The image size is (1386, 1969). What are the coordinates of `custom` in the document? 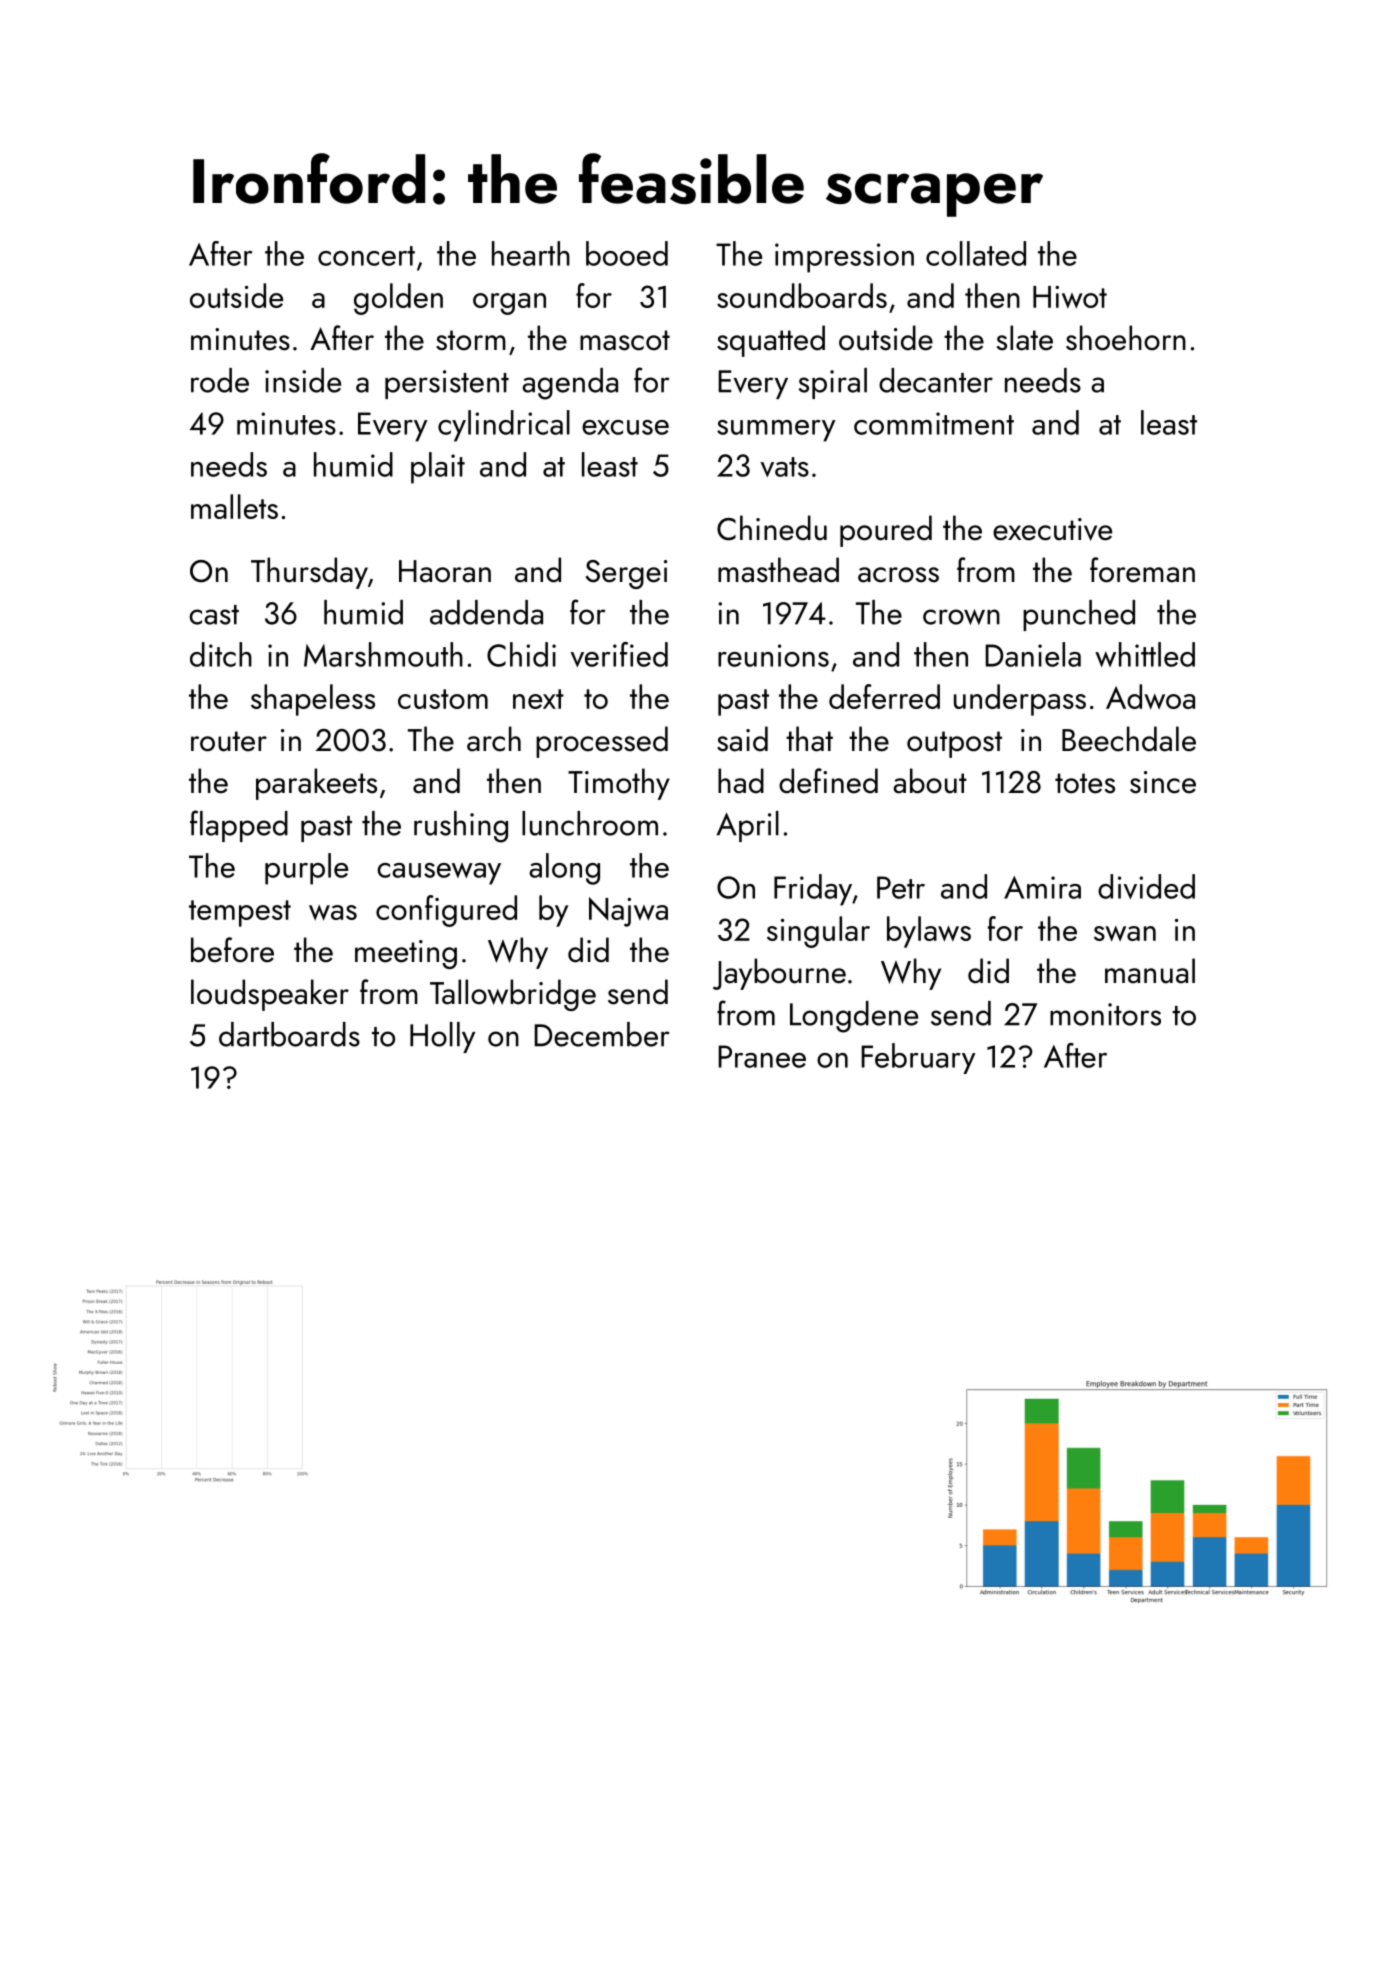 It's located at (443, 699).
